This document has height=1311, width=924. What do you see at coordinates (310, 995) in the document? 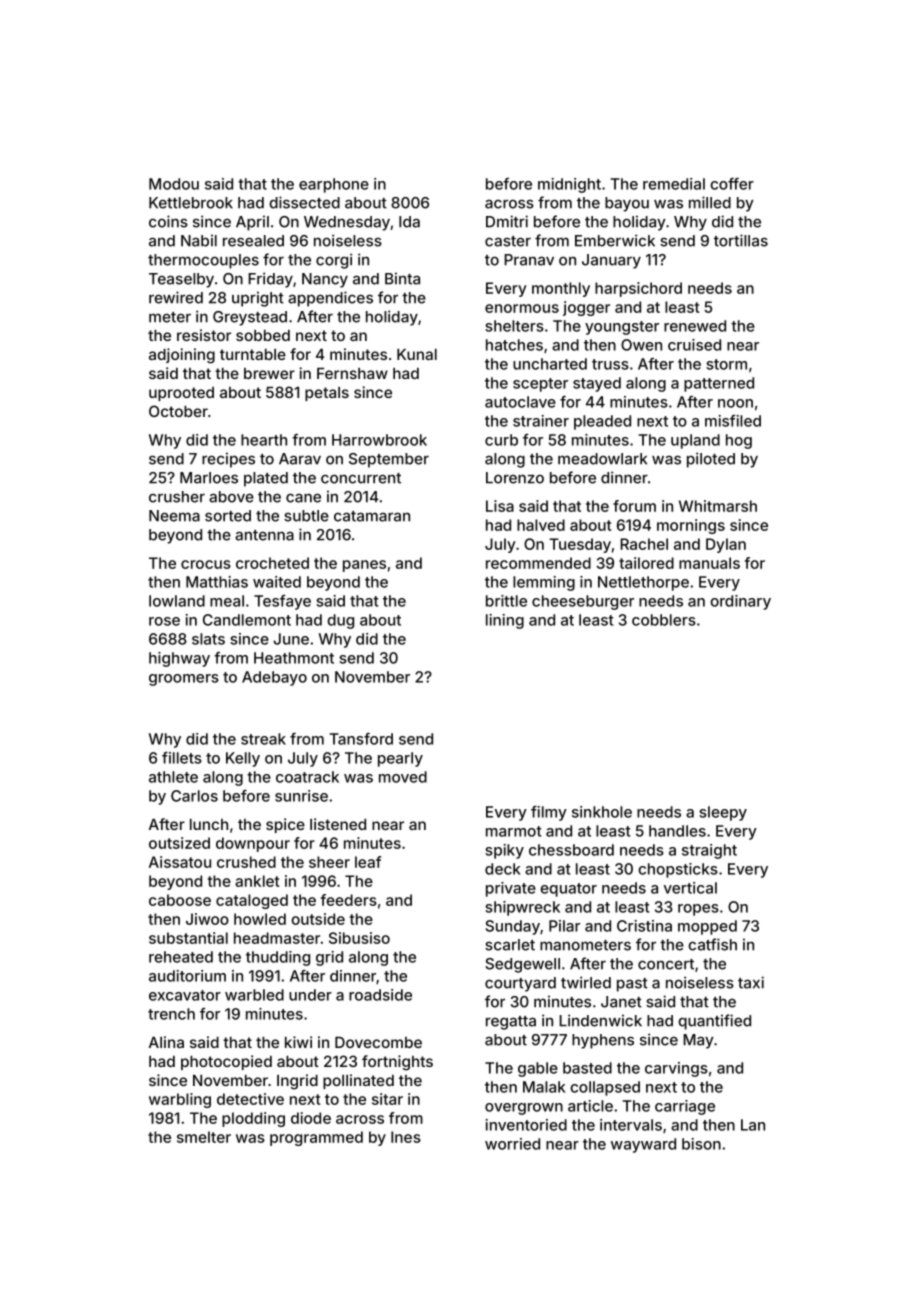
I see `under` at bounding box center [310, 995].
